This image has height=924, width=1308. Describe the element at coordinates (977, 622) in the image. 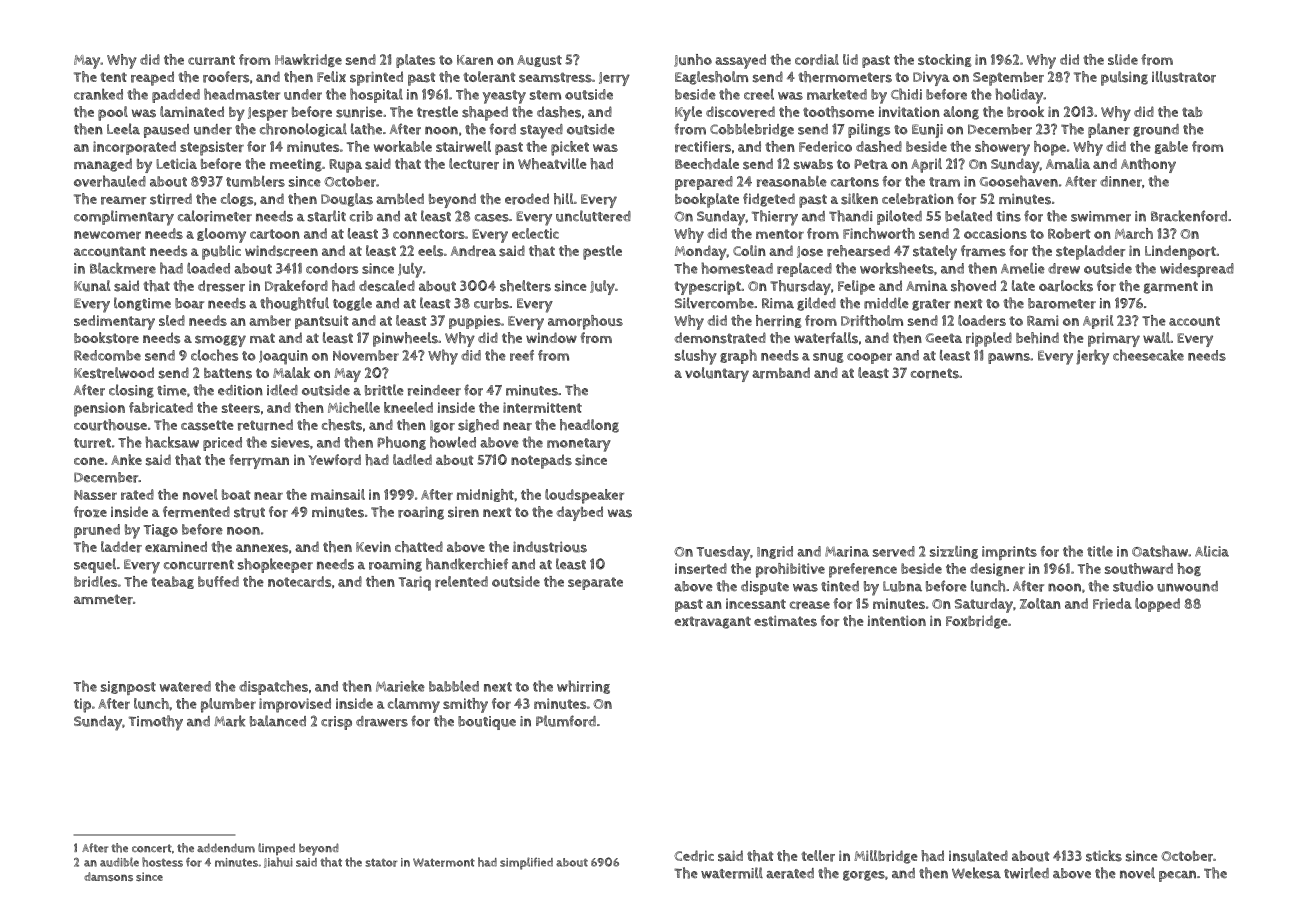

I see `Foxbridge` at that location.
